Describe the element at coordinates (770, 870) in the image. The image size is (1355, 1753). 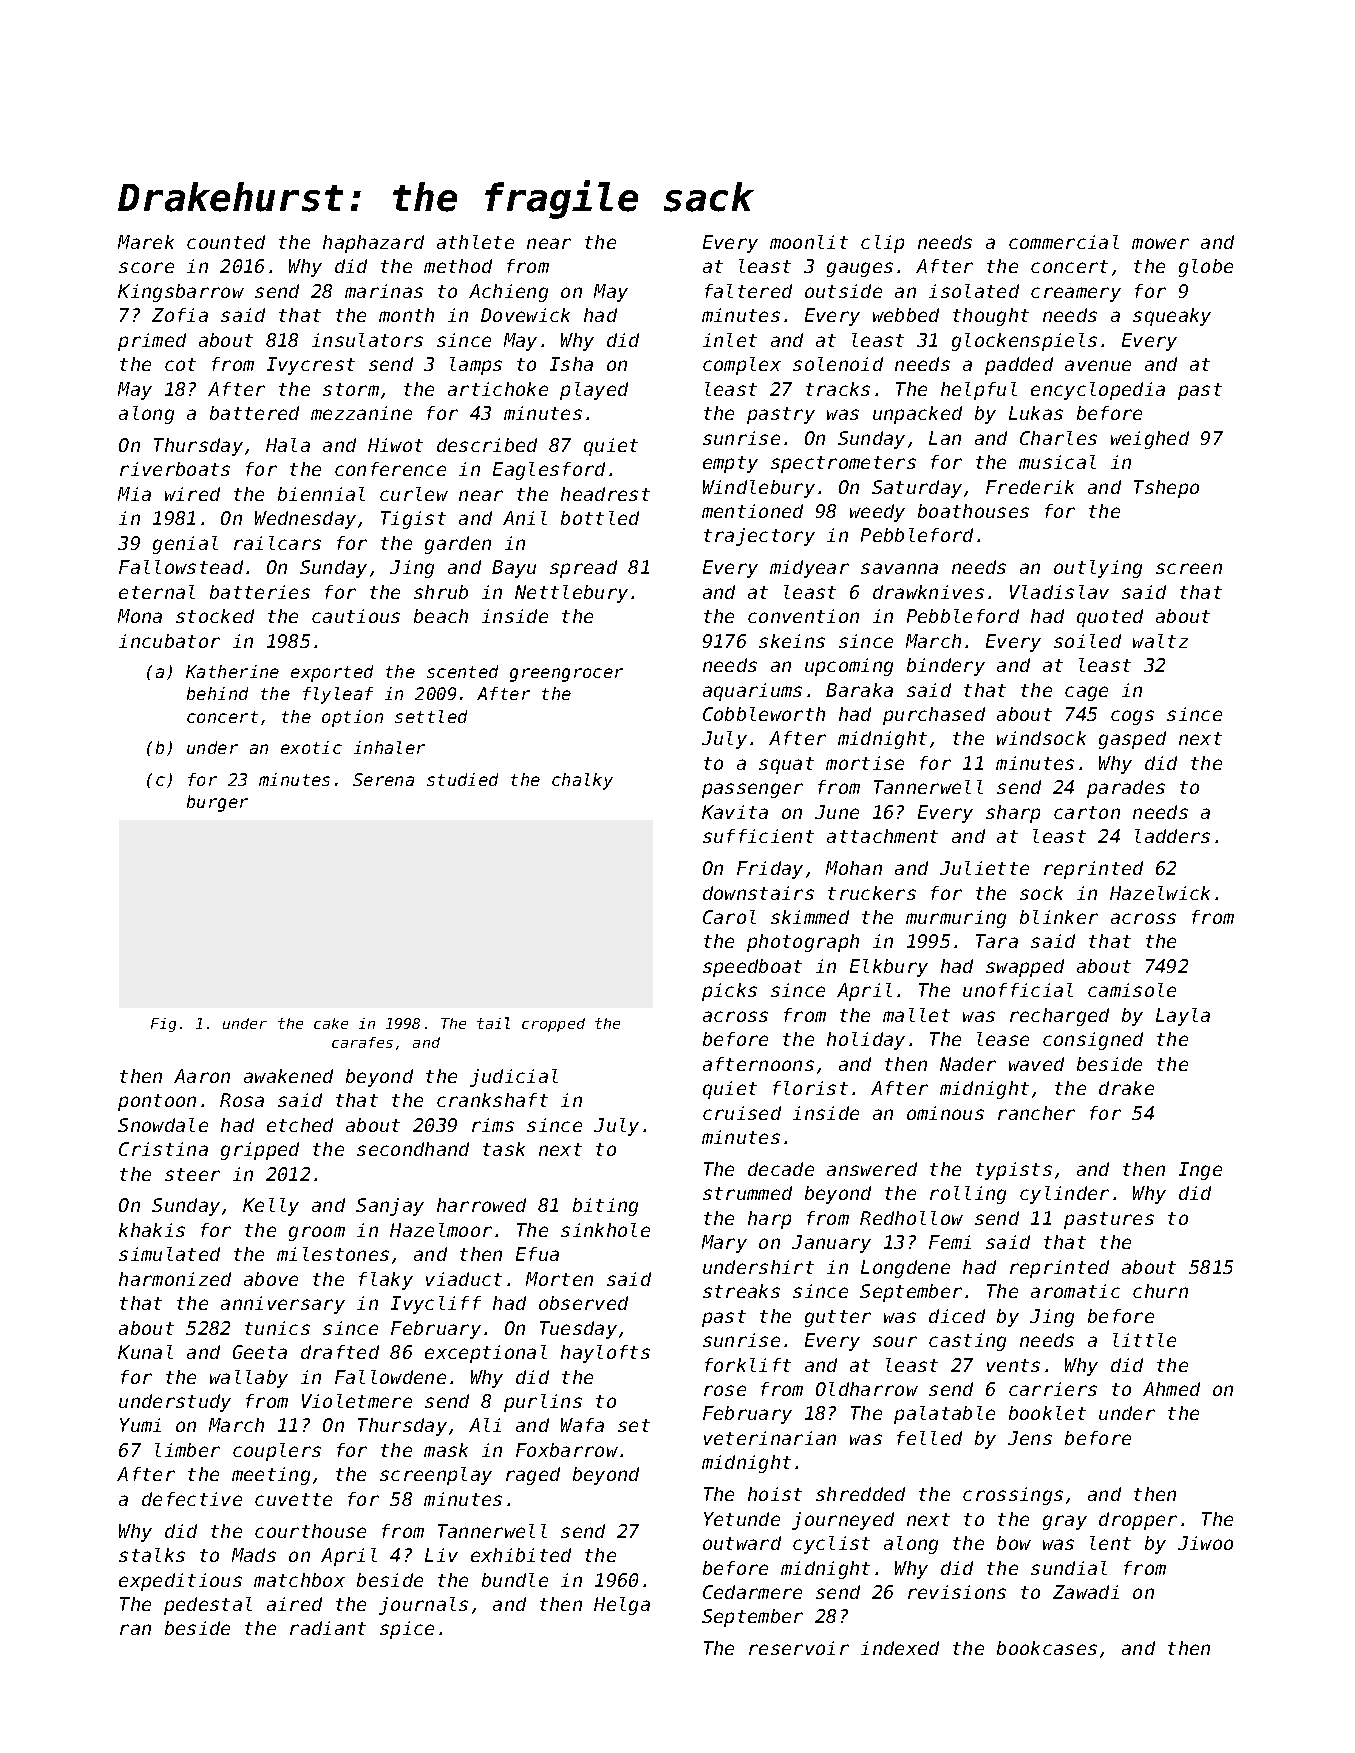
I see `Friday` at that location.
